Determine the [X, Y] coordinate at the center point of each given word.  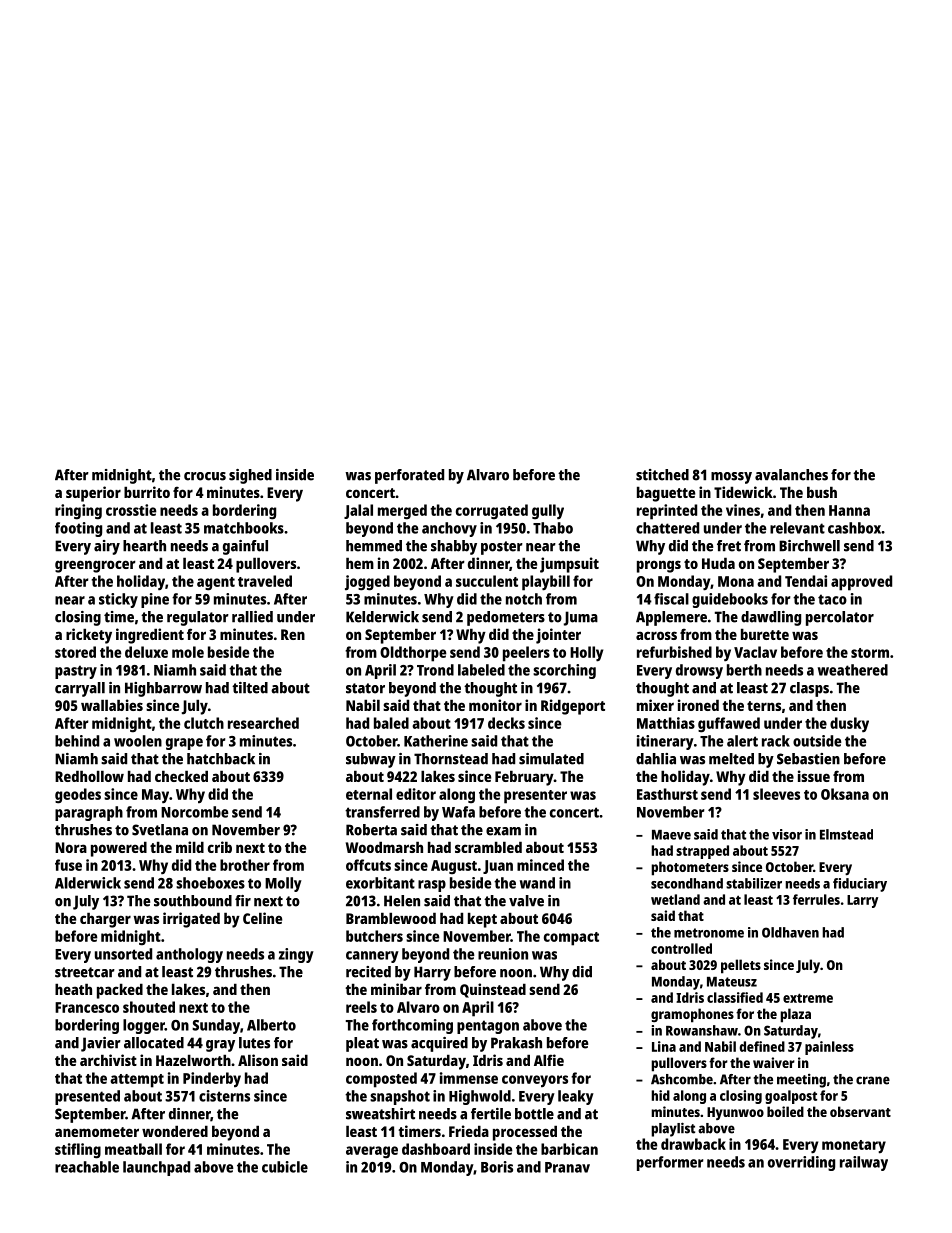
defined [762, 1046]
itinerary [665, 742]
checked [181, 776]
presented [87, 1097]
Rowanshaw [702, 1030]
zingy [296, 955]
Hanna [849, 510]
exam [503, 831]
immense [469, 1078]
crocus [205, 476]
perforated [409, 476]
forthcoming [412, 1026]
